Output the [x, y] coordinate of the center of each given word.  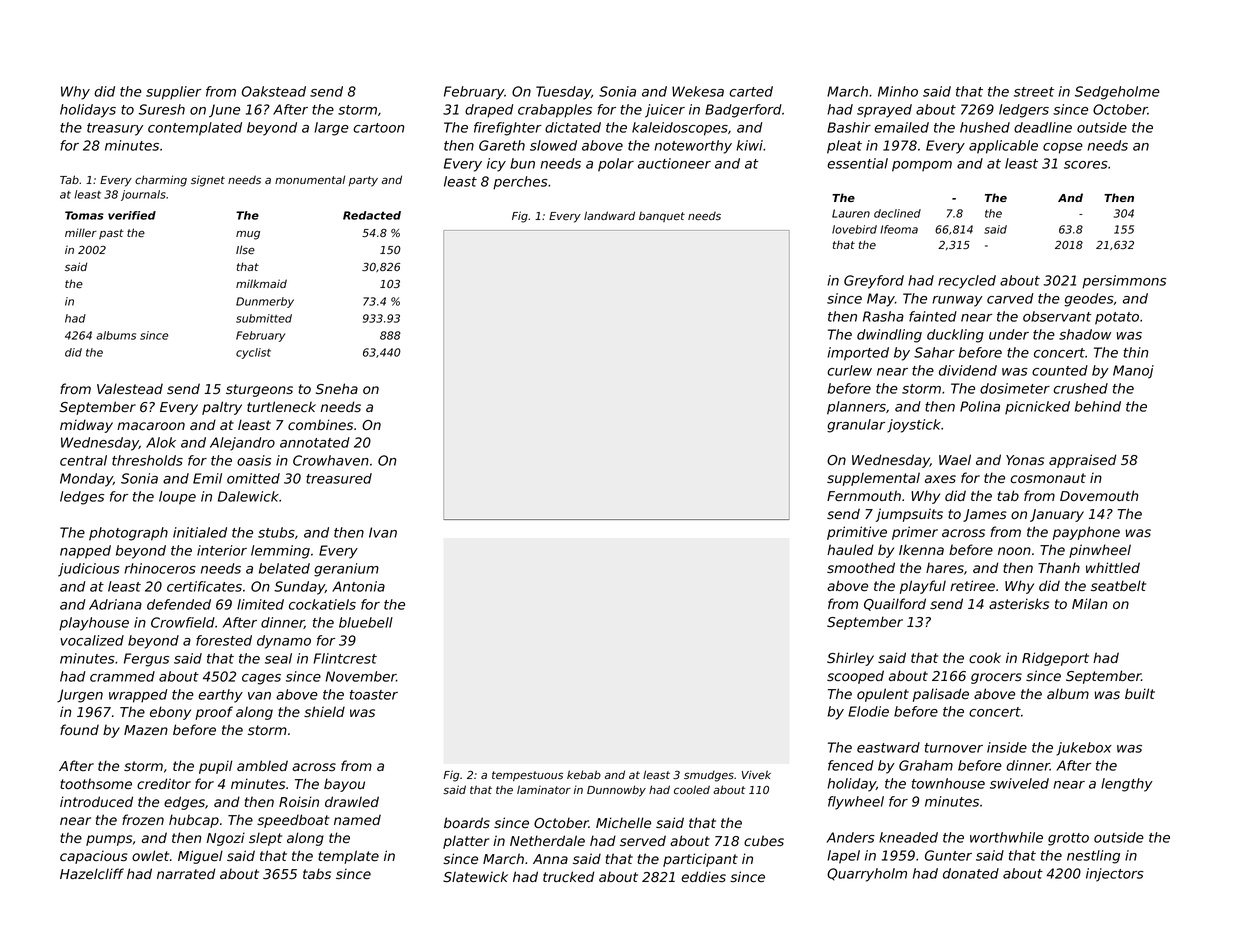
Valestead [130, 388]
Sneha [337, 388]
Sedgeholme [1117, 93]
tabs [317, 873]
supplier [173, 93]
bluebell [366, 622]
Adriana [115, 604]
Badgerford [743, 111]
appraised [1082, 461]
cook [985, 657]
